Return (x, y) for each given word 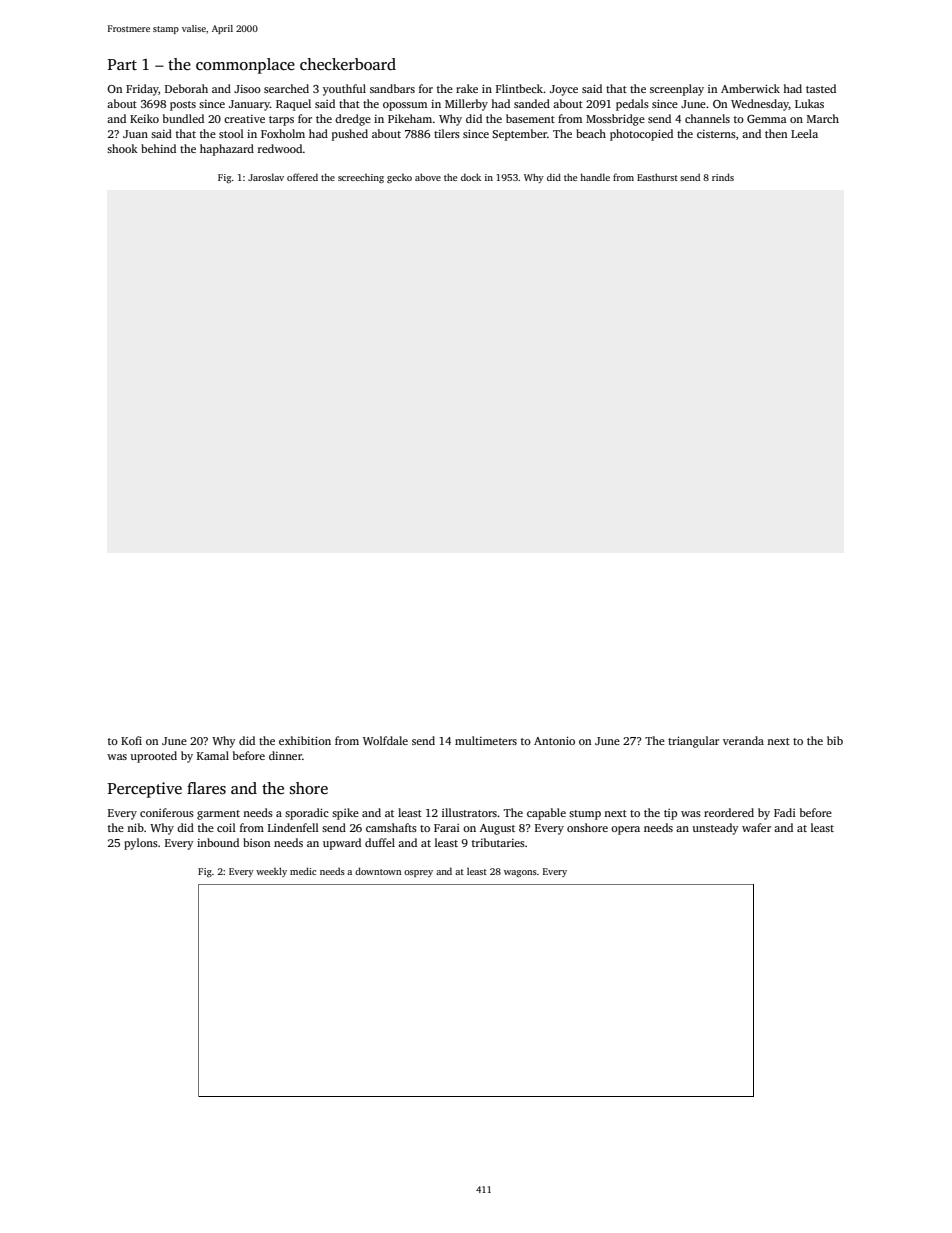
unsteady (716, 829)
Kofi (131, 740)
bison (256, 842)
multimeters (486, 740)
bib (835, 740)
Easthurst (657, 177)
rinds (723, 177)
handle (595, 177)
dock (471, 177)
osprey (418, 873)
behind (158, 148)
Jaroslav (266, 177)
